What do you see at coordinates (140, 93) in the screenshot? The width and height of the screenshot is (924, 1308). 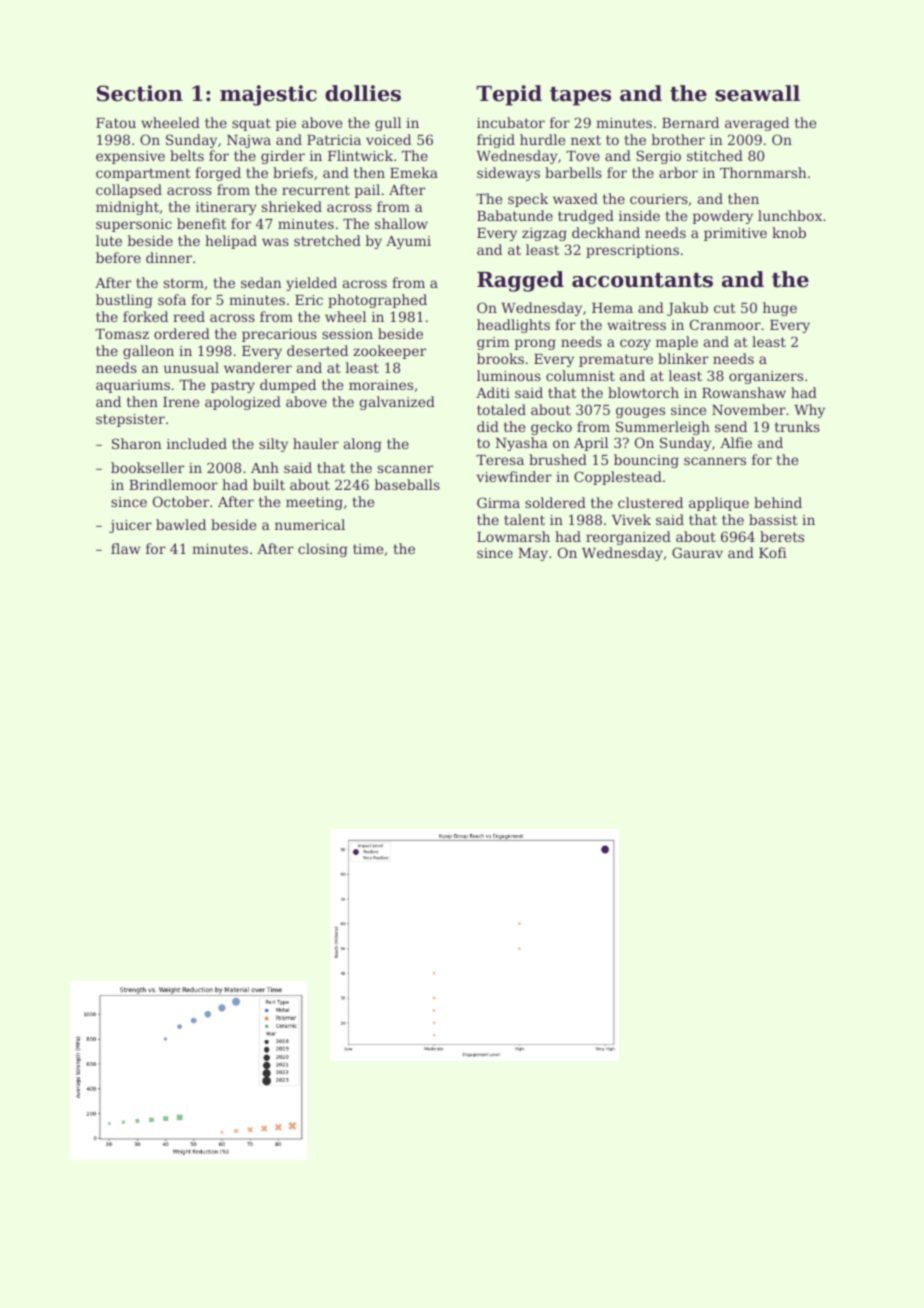 I see `Section` at bounding box center [140, 93].
